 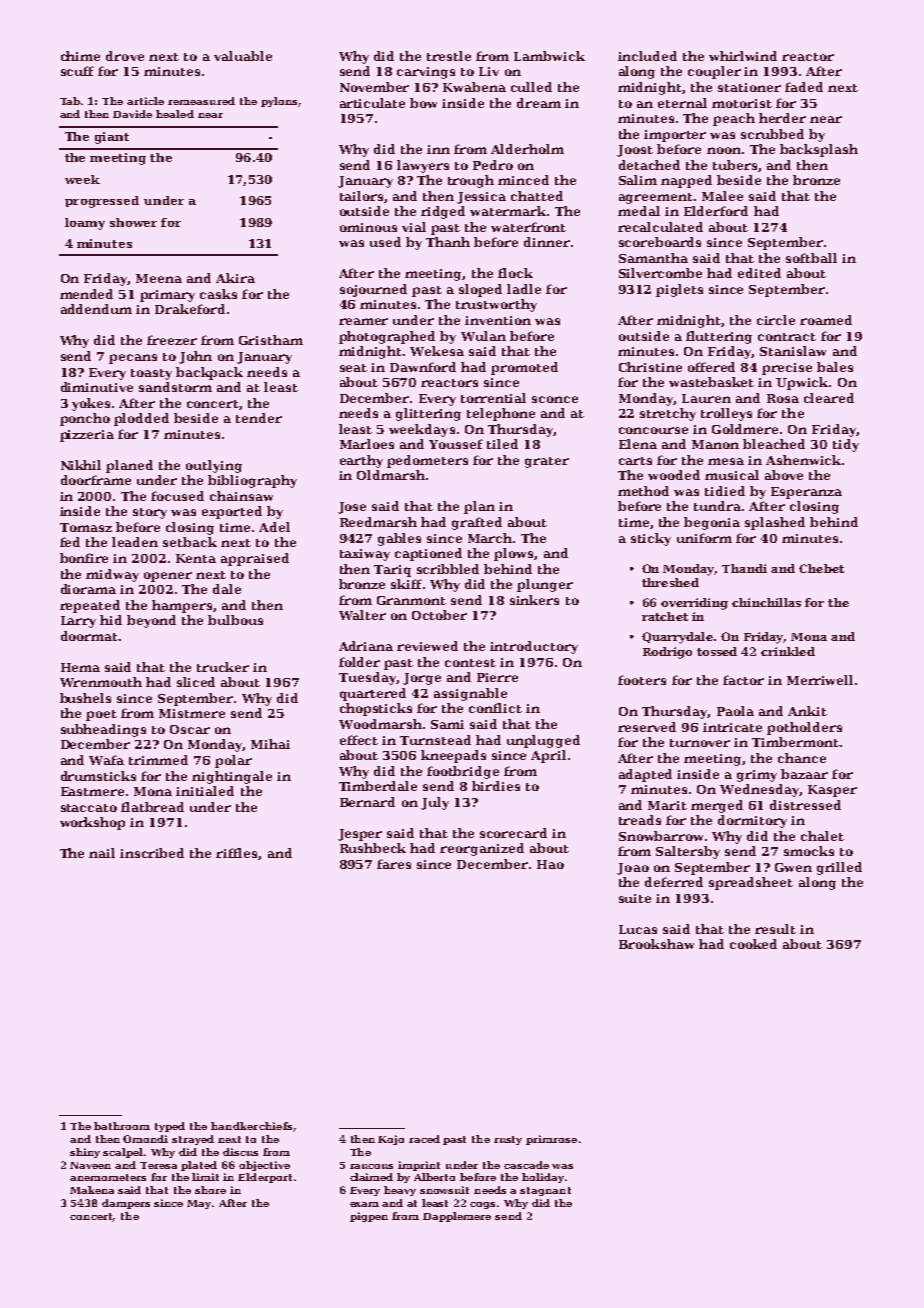 What do you see at coordinates (753, 944) in the screenshot?
I see `cooked` at bounding box center [753, 944].
